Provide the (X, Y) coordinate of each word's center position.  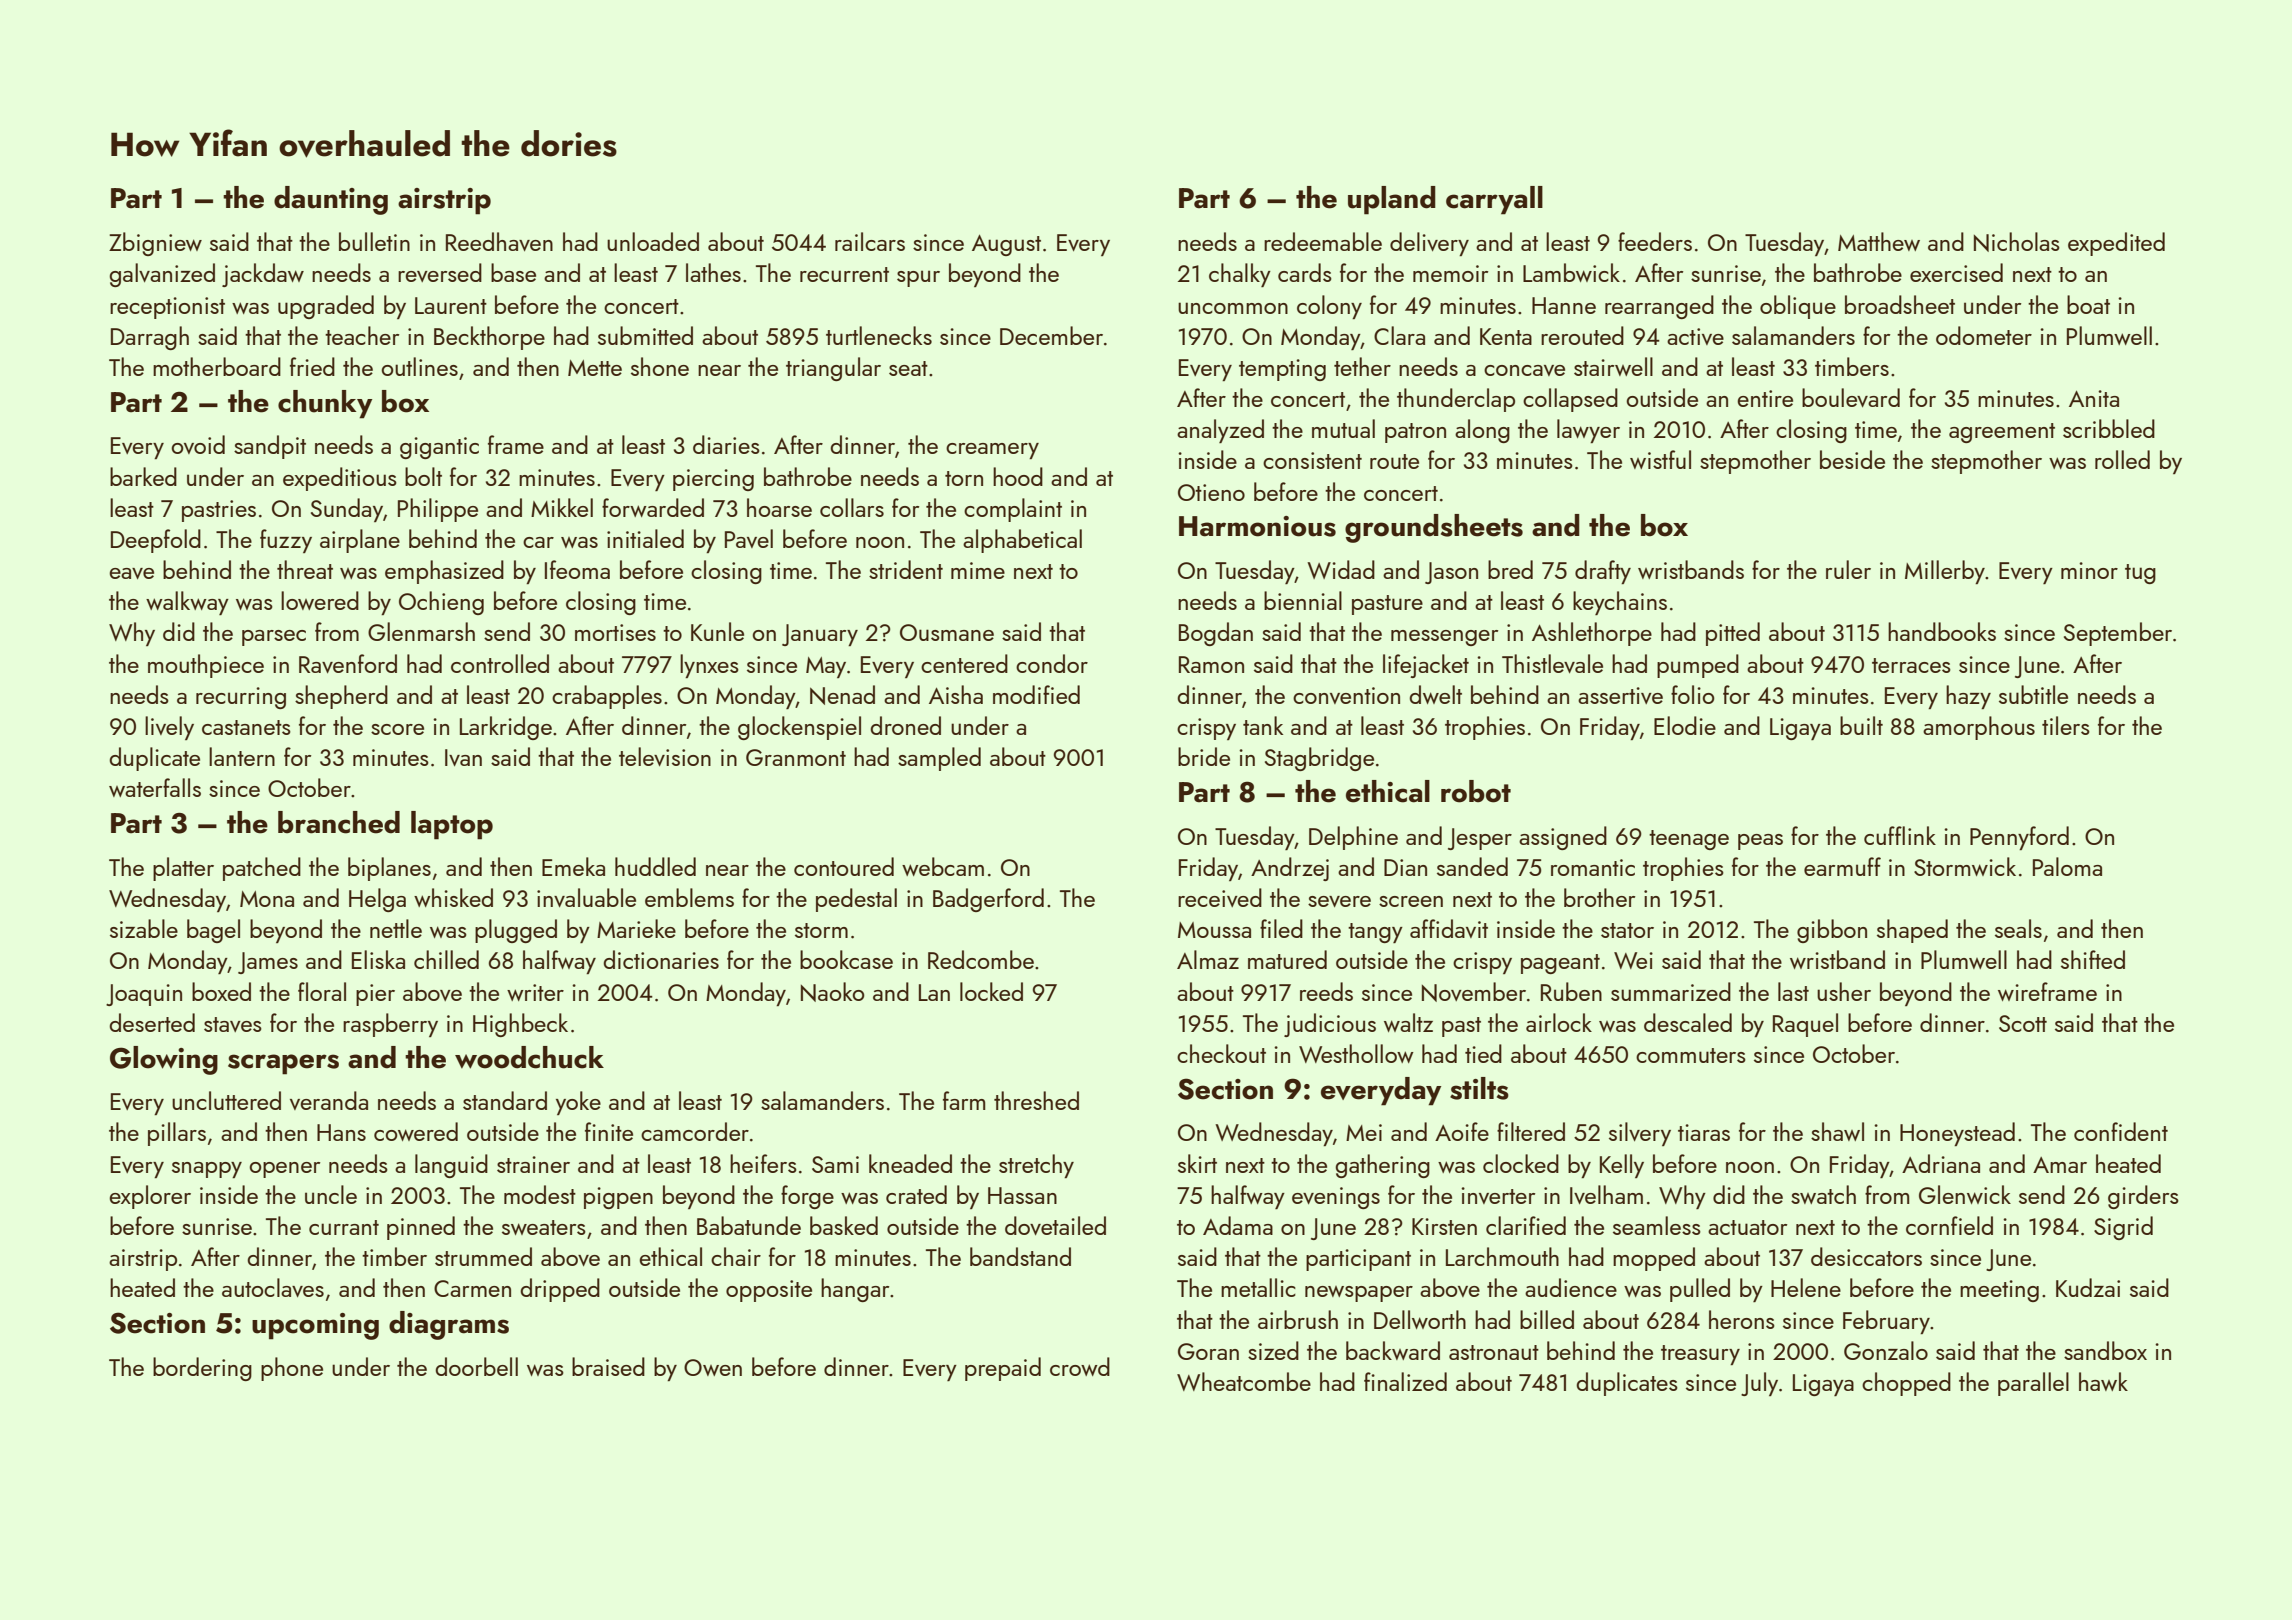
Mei (1364, 1132)
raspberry (390, 1025)
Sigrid (2123, 1228)
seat (908, 368)
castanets (246, 727)
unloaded (653, 241)
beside (1852, 459)
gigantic (439, 448)
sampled (939, 759)
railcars (870, 241)
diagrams (449, 1325)
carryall (1494, 200)
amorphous (1979, 728)
